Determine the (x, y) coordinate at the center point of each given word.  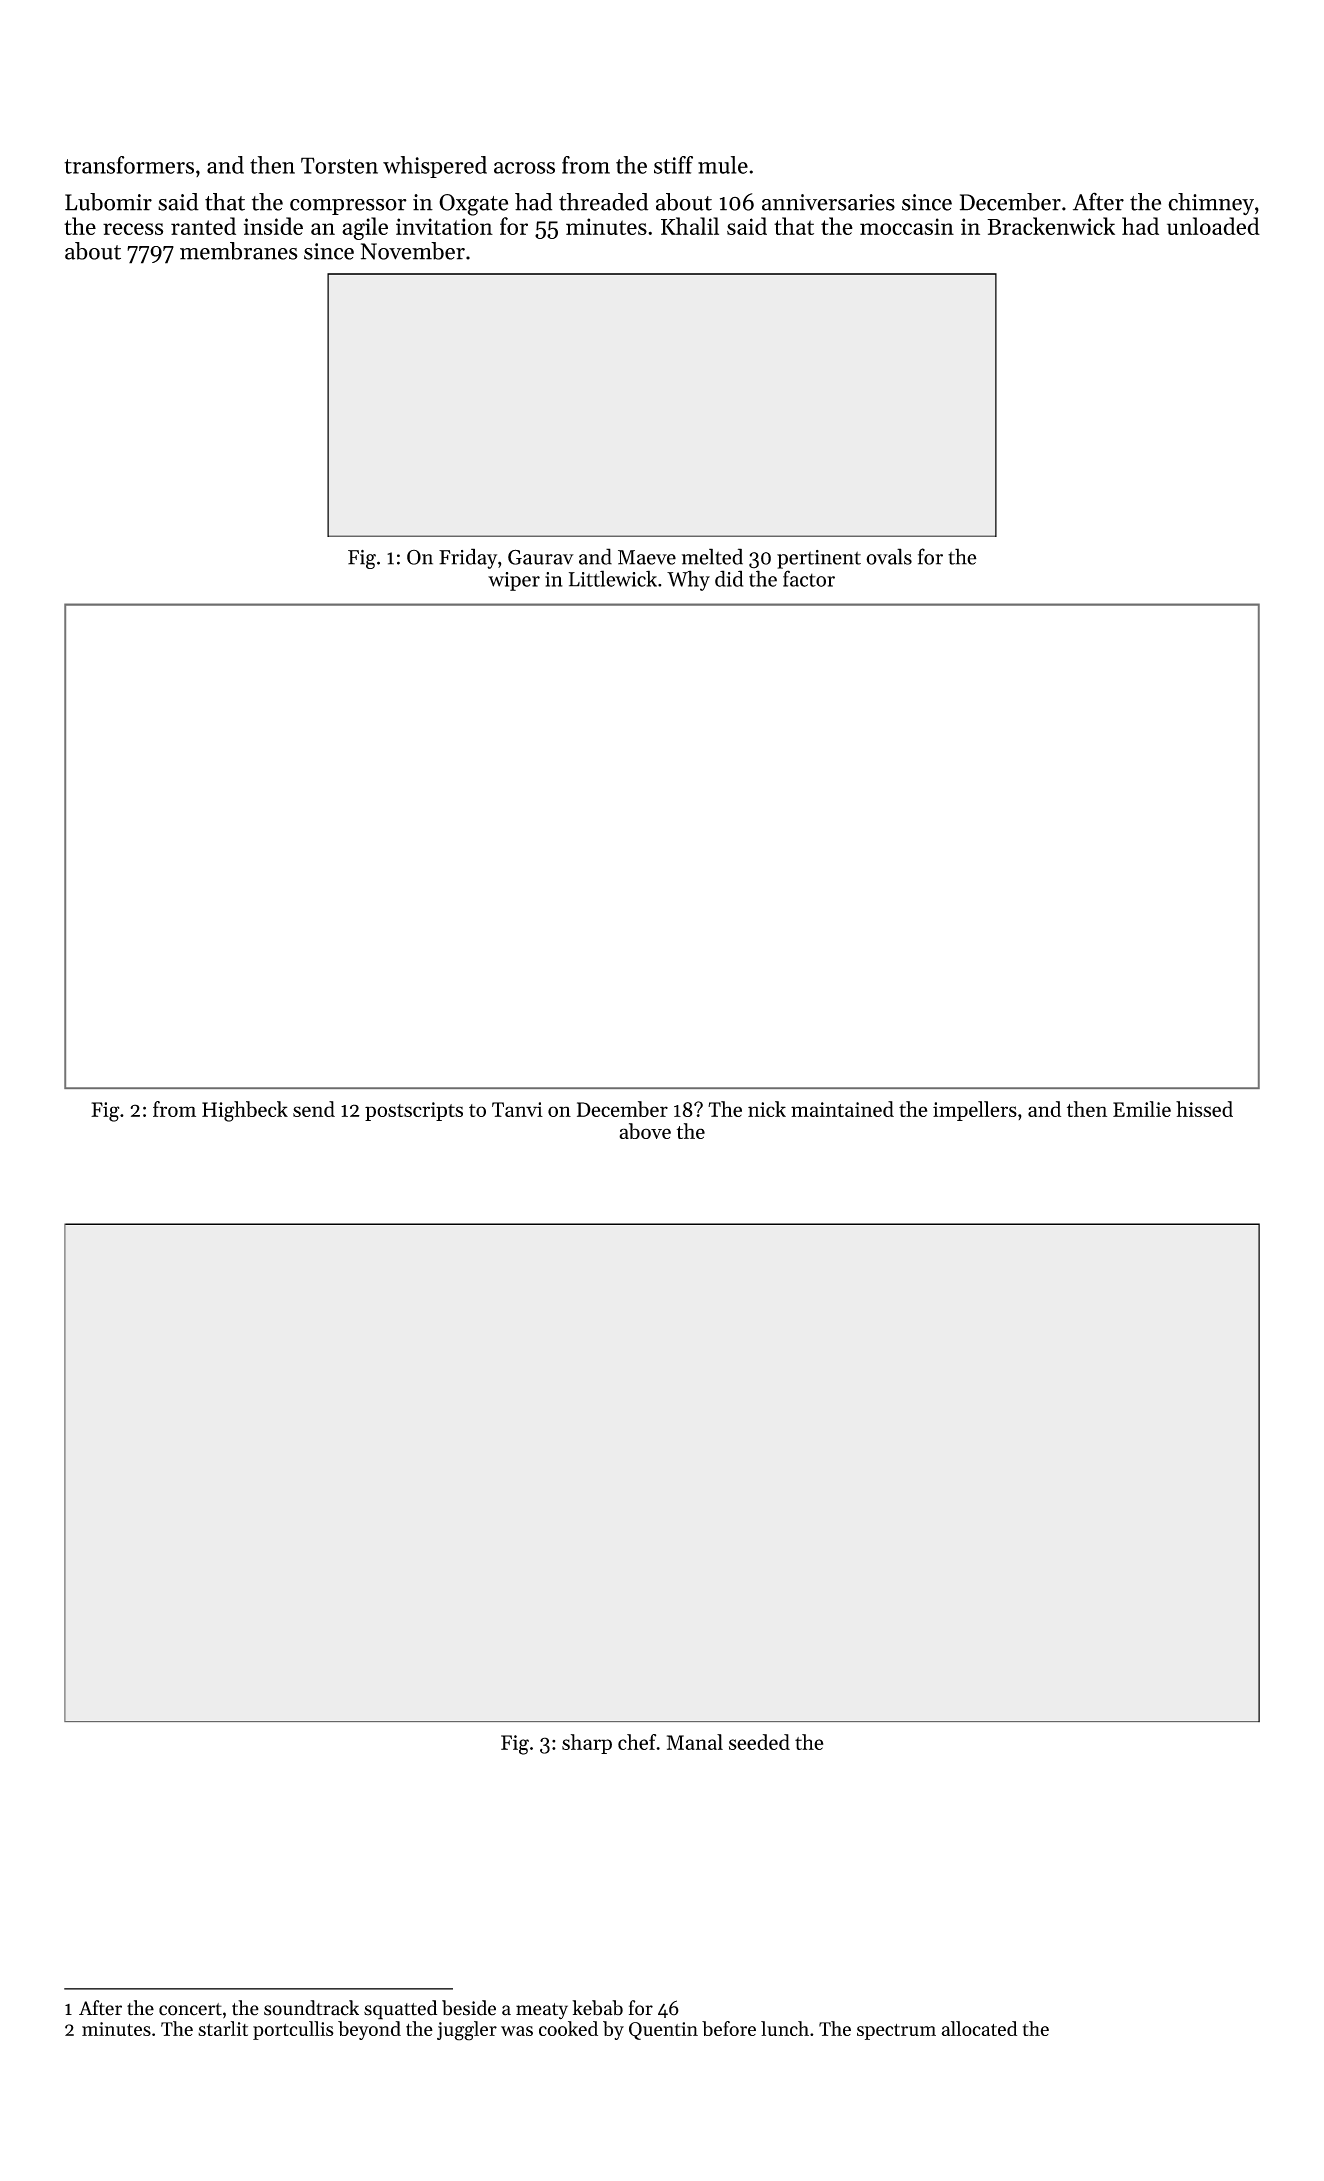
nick (767, 1109)
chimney (1211, 204)
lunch (785, 2028)
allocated (979, 2028)
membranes (239, 251)
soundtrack (311, 2008)
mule (723, 165)
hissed (1204, 1109)
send (314, 1109)
